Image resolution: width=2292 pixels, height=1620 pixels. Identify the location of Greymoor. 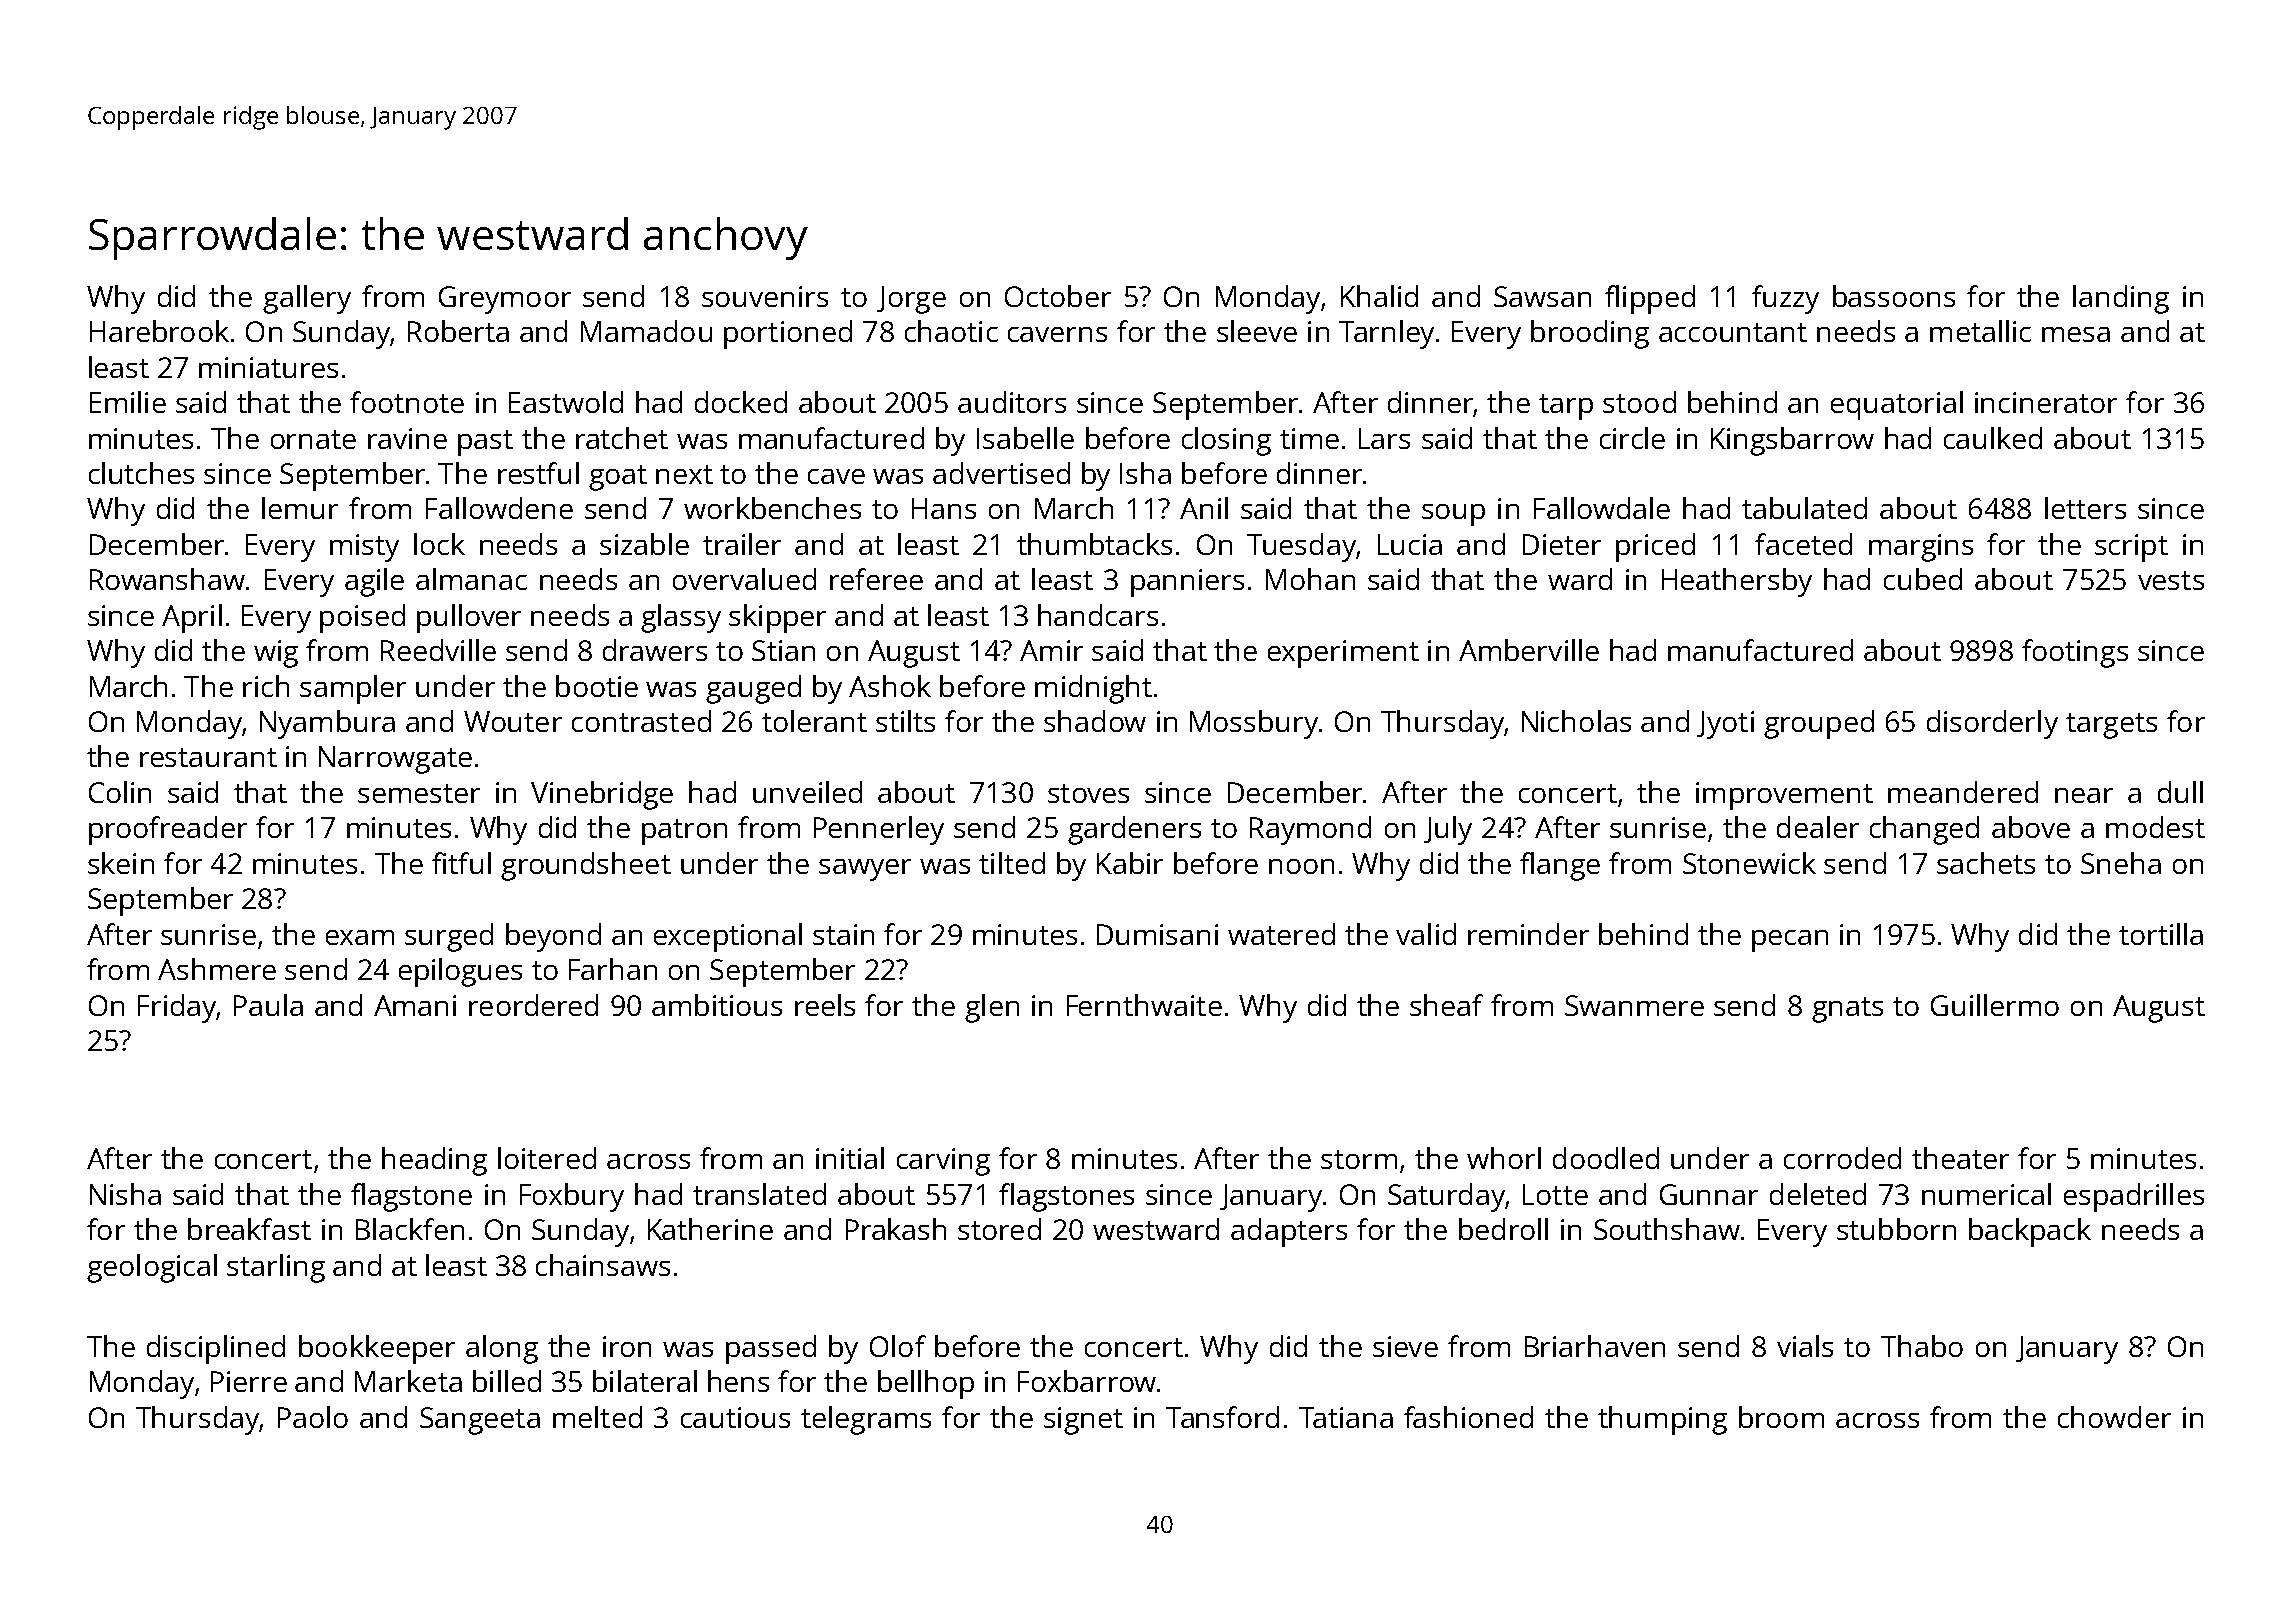
(505, 300).
